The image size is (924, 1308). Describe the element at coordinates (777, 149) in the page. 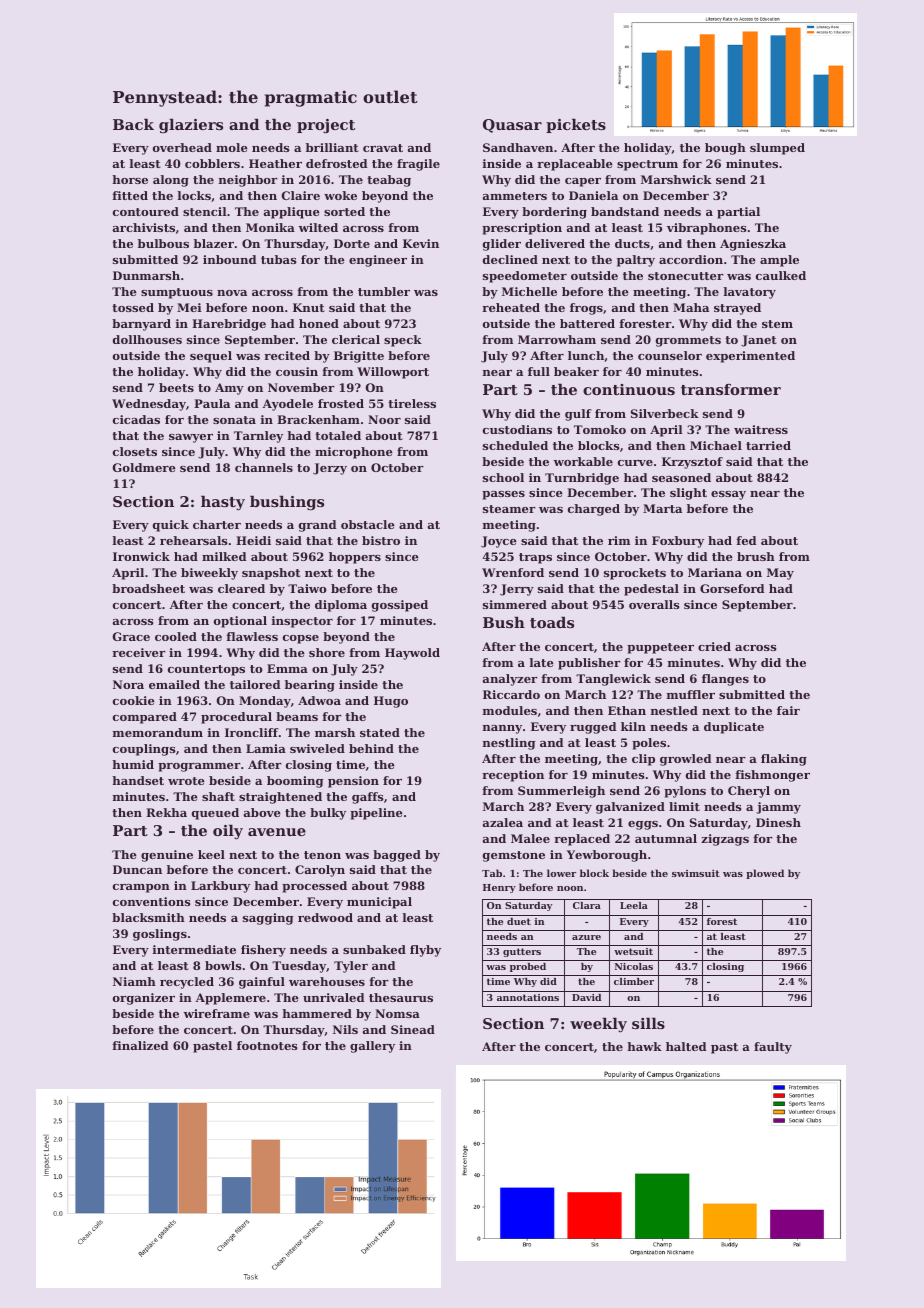

I see `slumped` at that location.
